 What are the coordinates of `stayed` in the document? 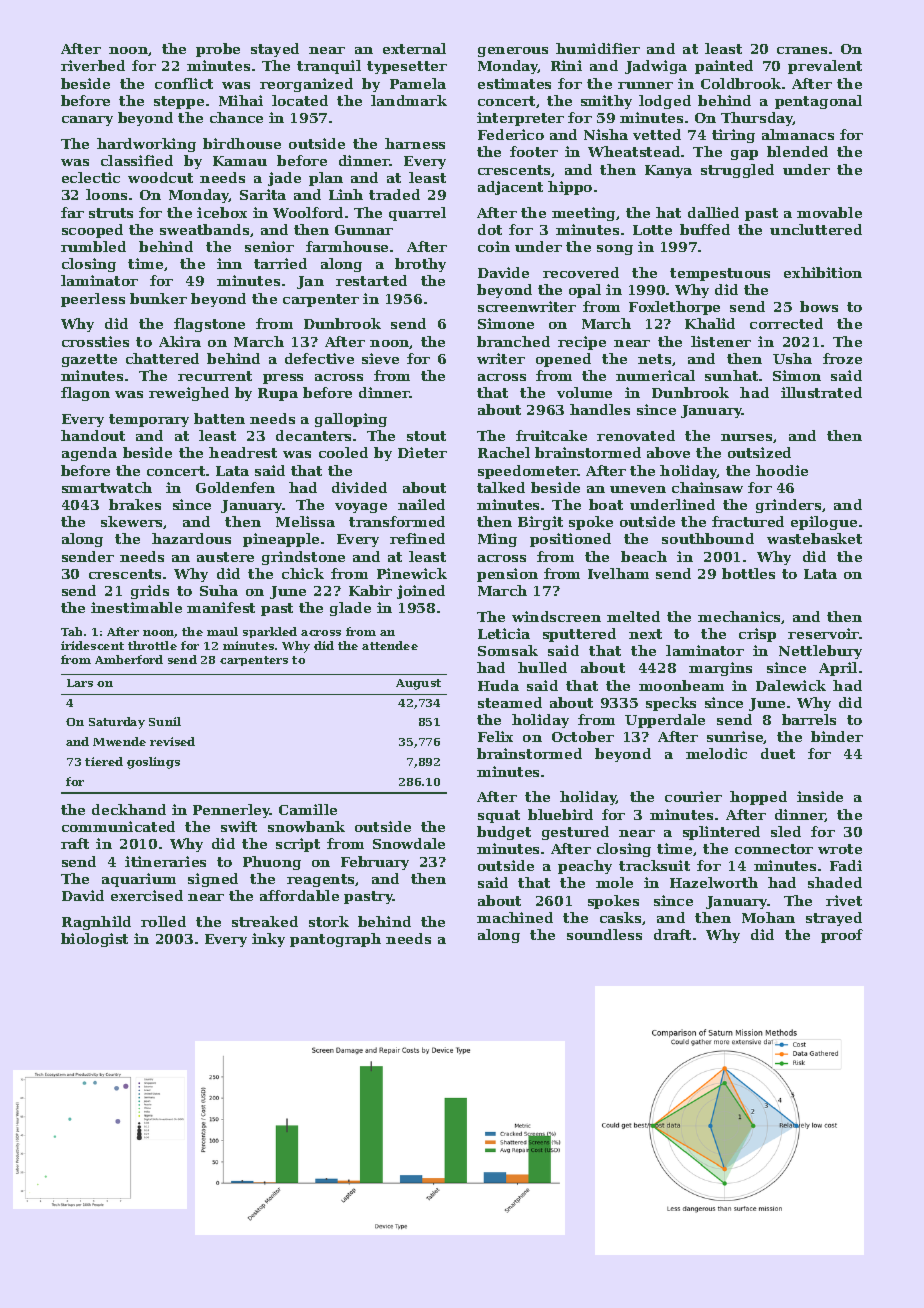 It's located at (275, 50).
